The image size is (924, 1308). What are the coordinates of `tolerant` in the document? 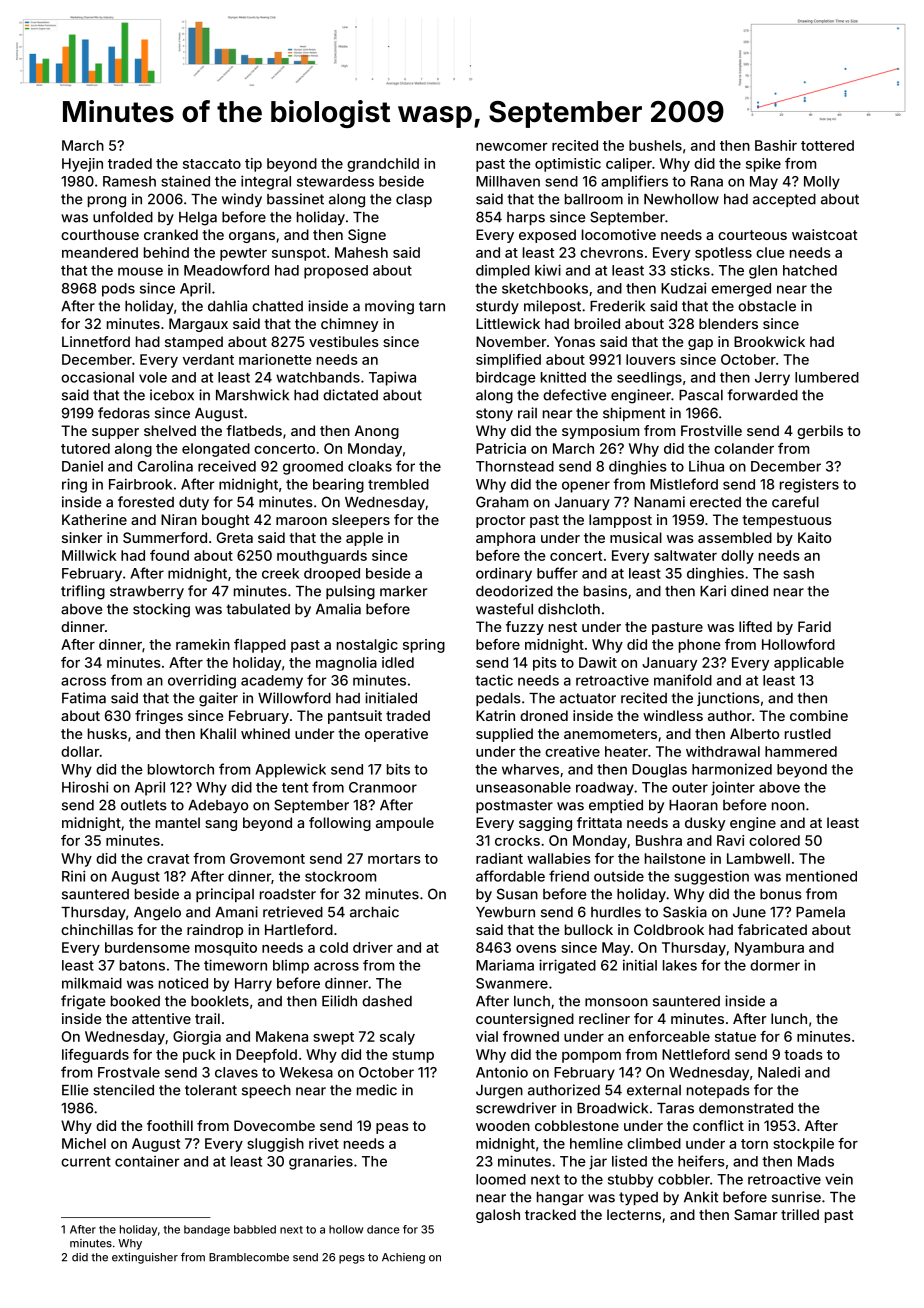 It's located at (211, 1090).
